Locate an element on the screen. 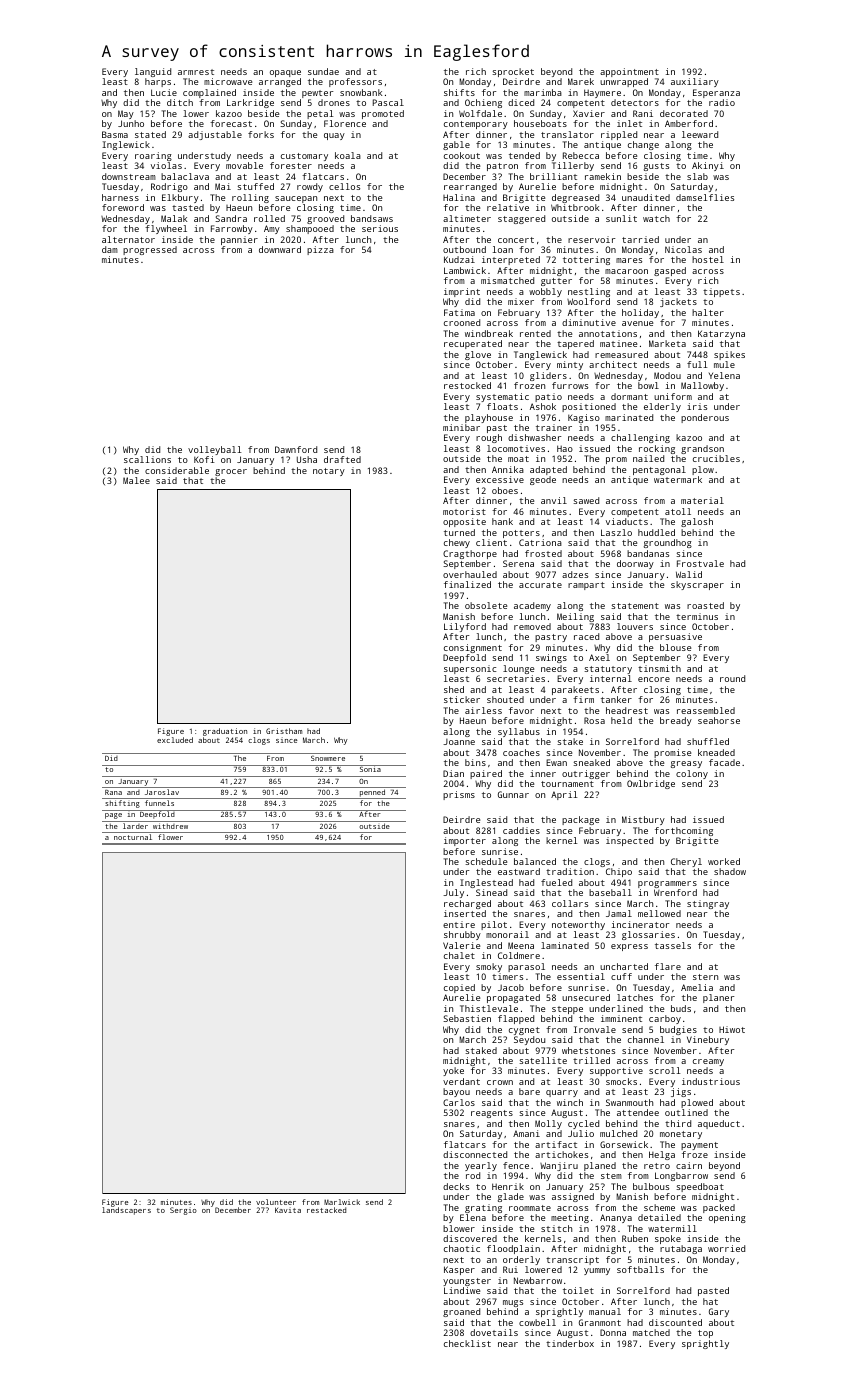  Julio is located at coordinates (581, 1133).
